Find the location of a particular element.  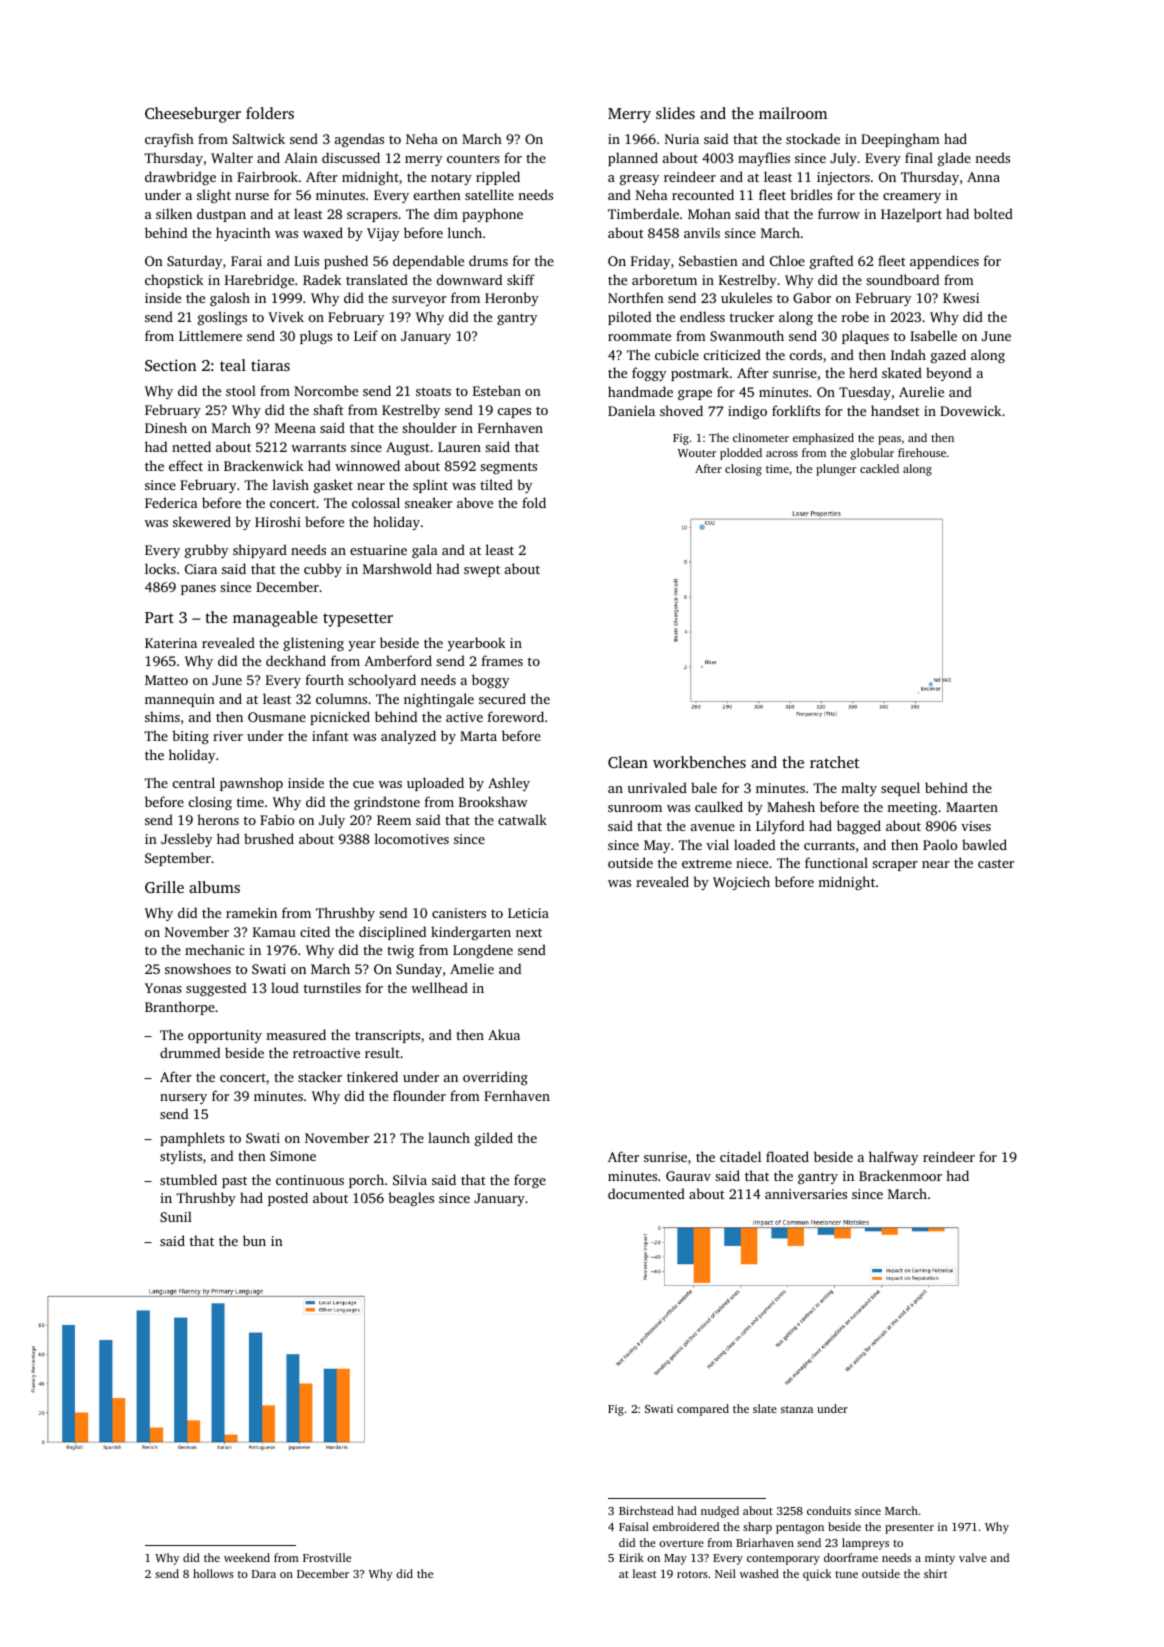

sequel is located at coordinates (900, 789).
